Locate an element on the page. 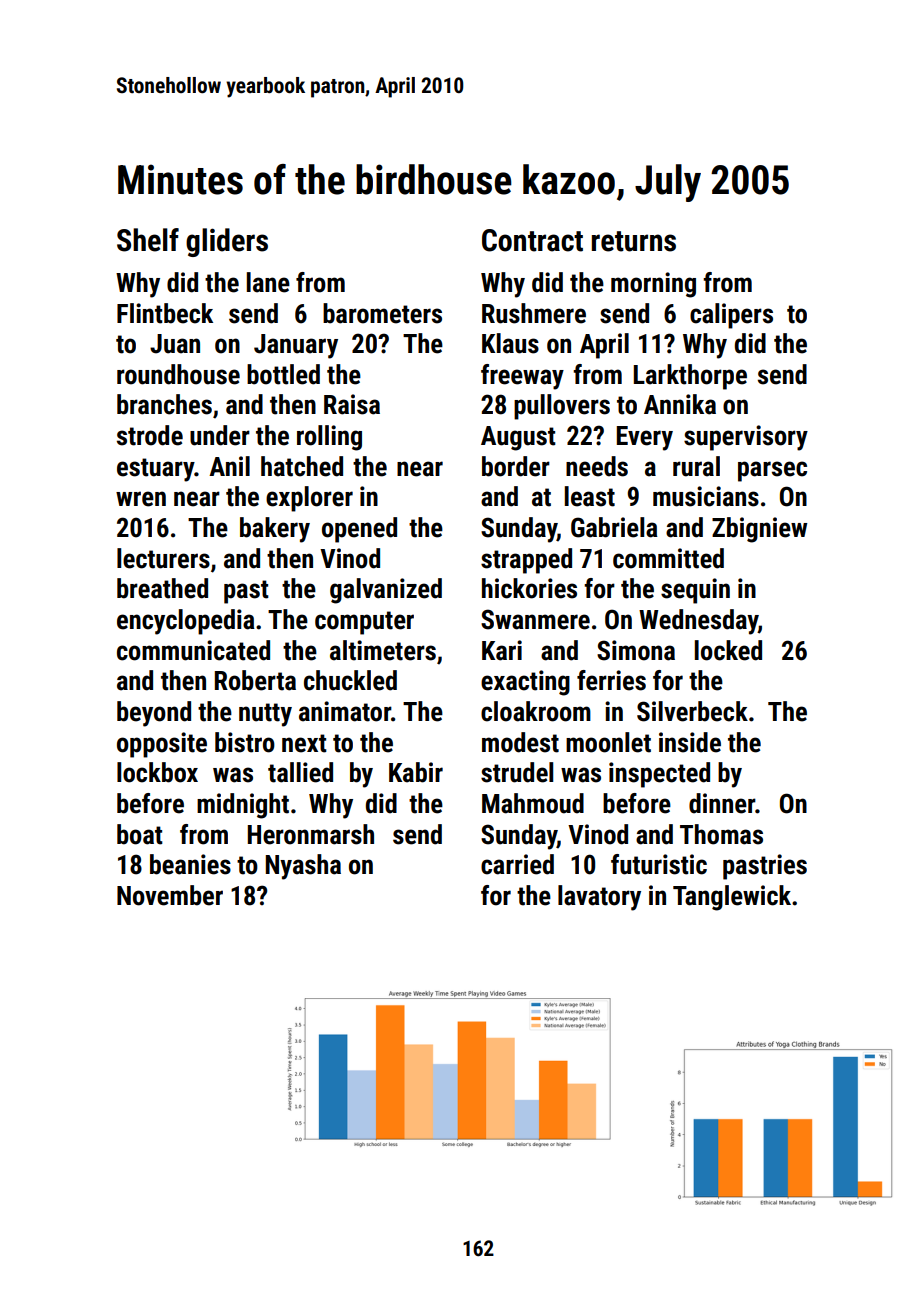 This document has width=924, height=1311. inspected is located at coordinates (659, 775).
